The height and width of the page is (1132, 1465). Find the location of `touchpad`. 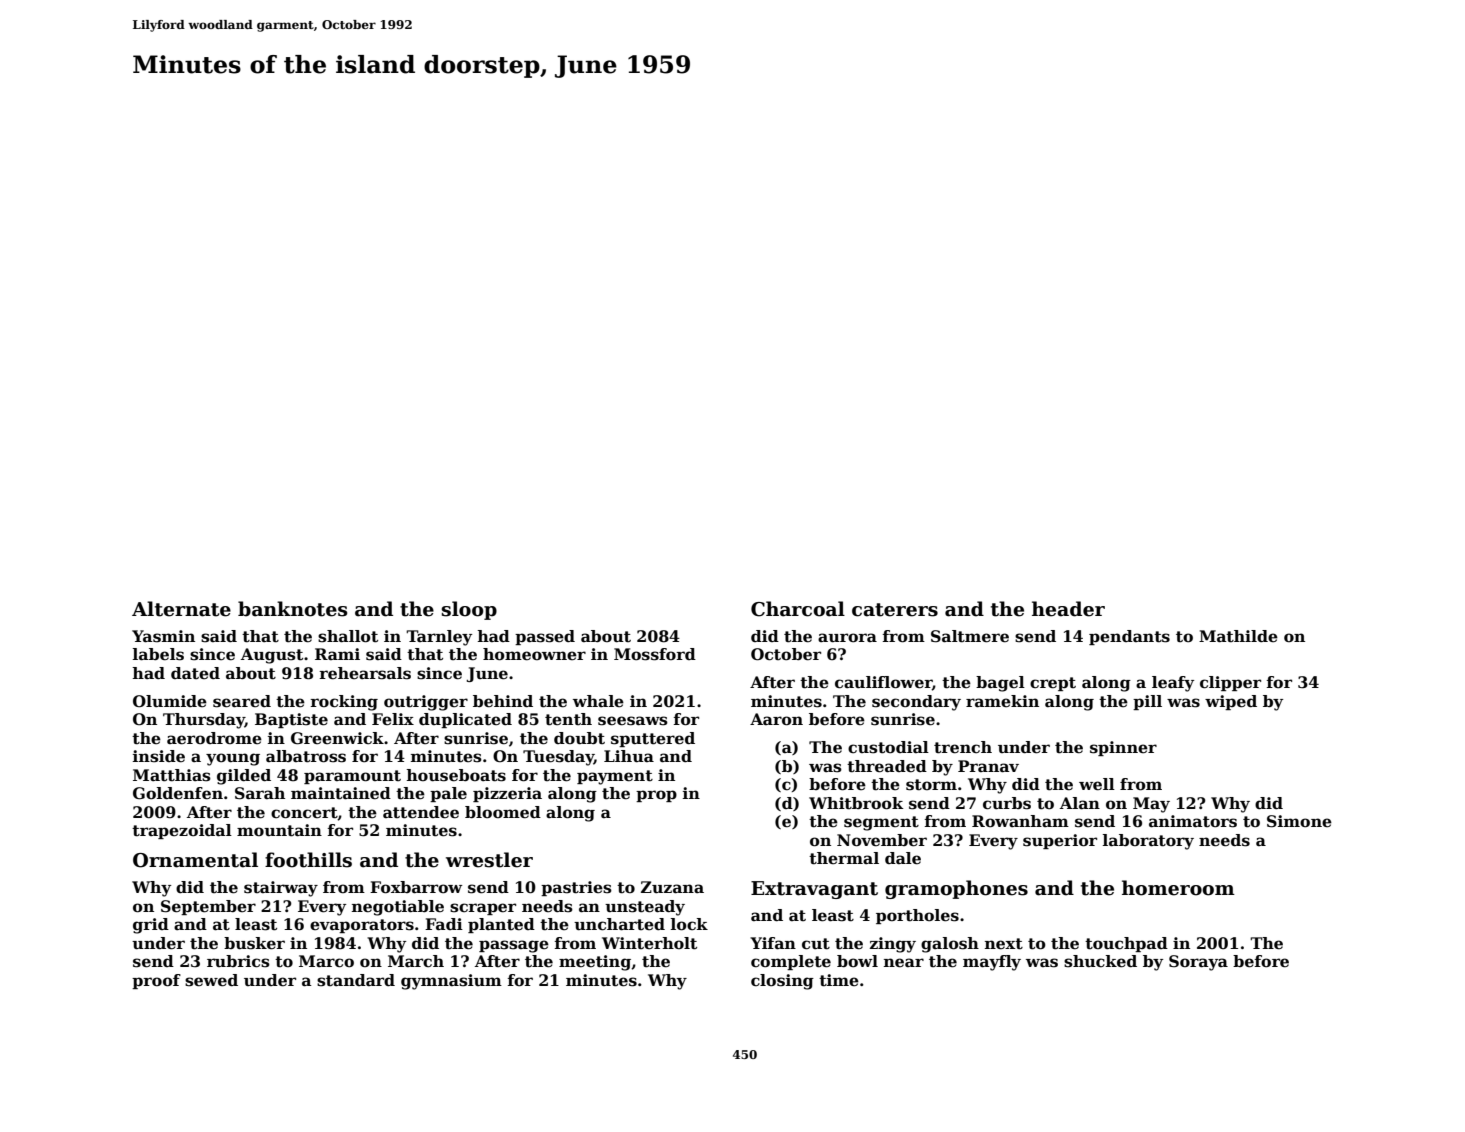

touchpad is located at coordinates (1126, 944).
